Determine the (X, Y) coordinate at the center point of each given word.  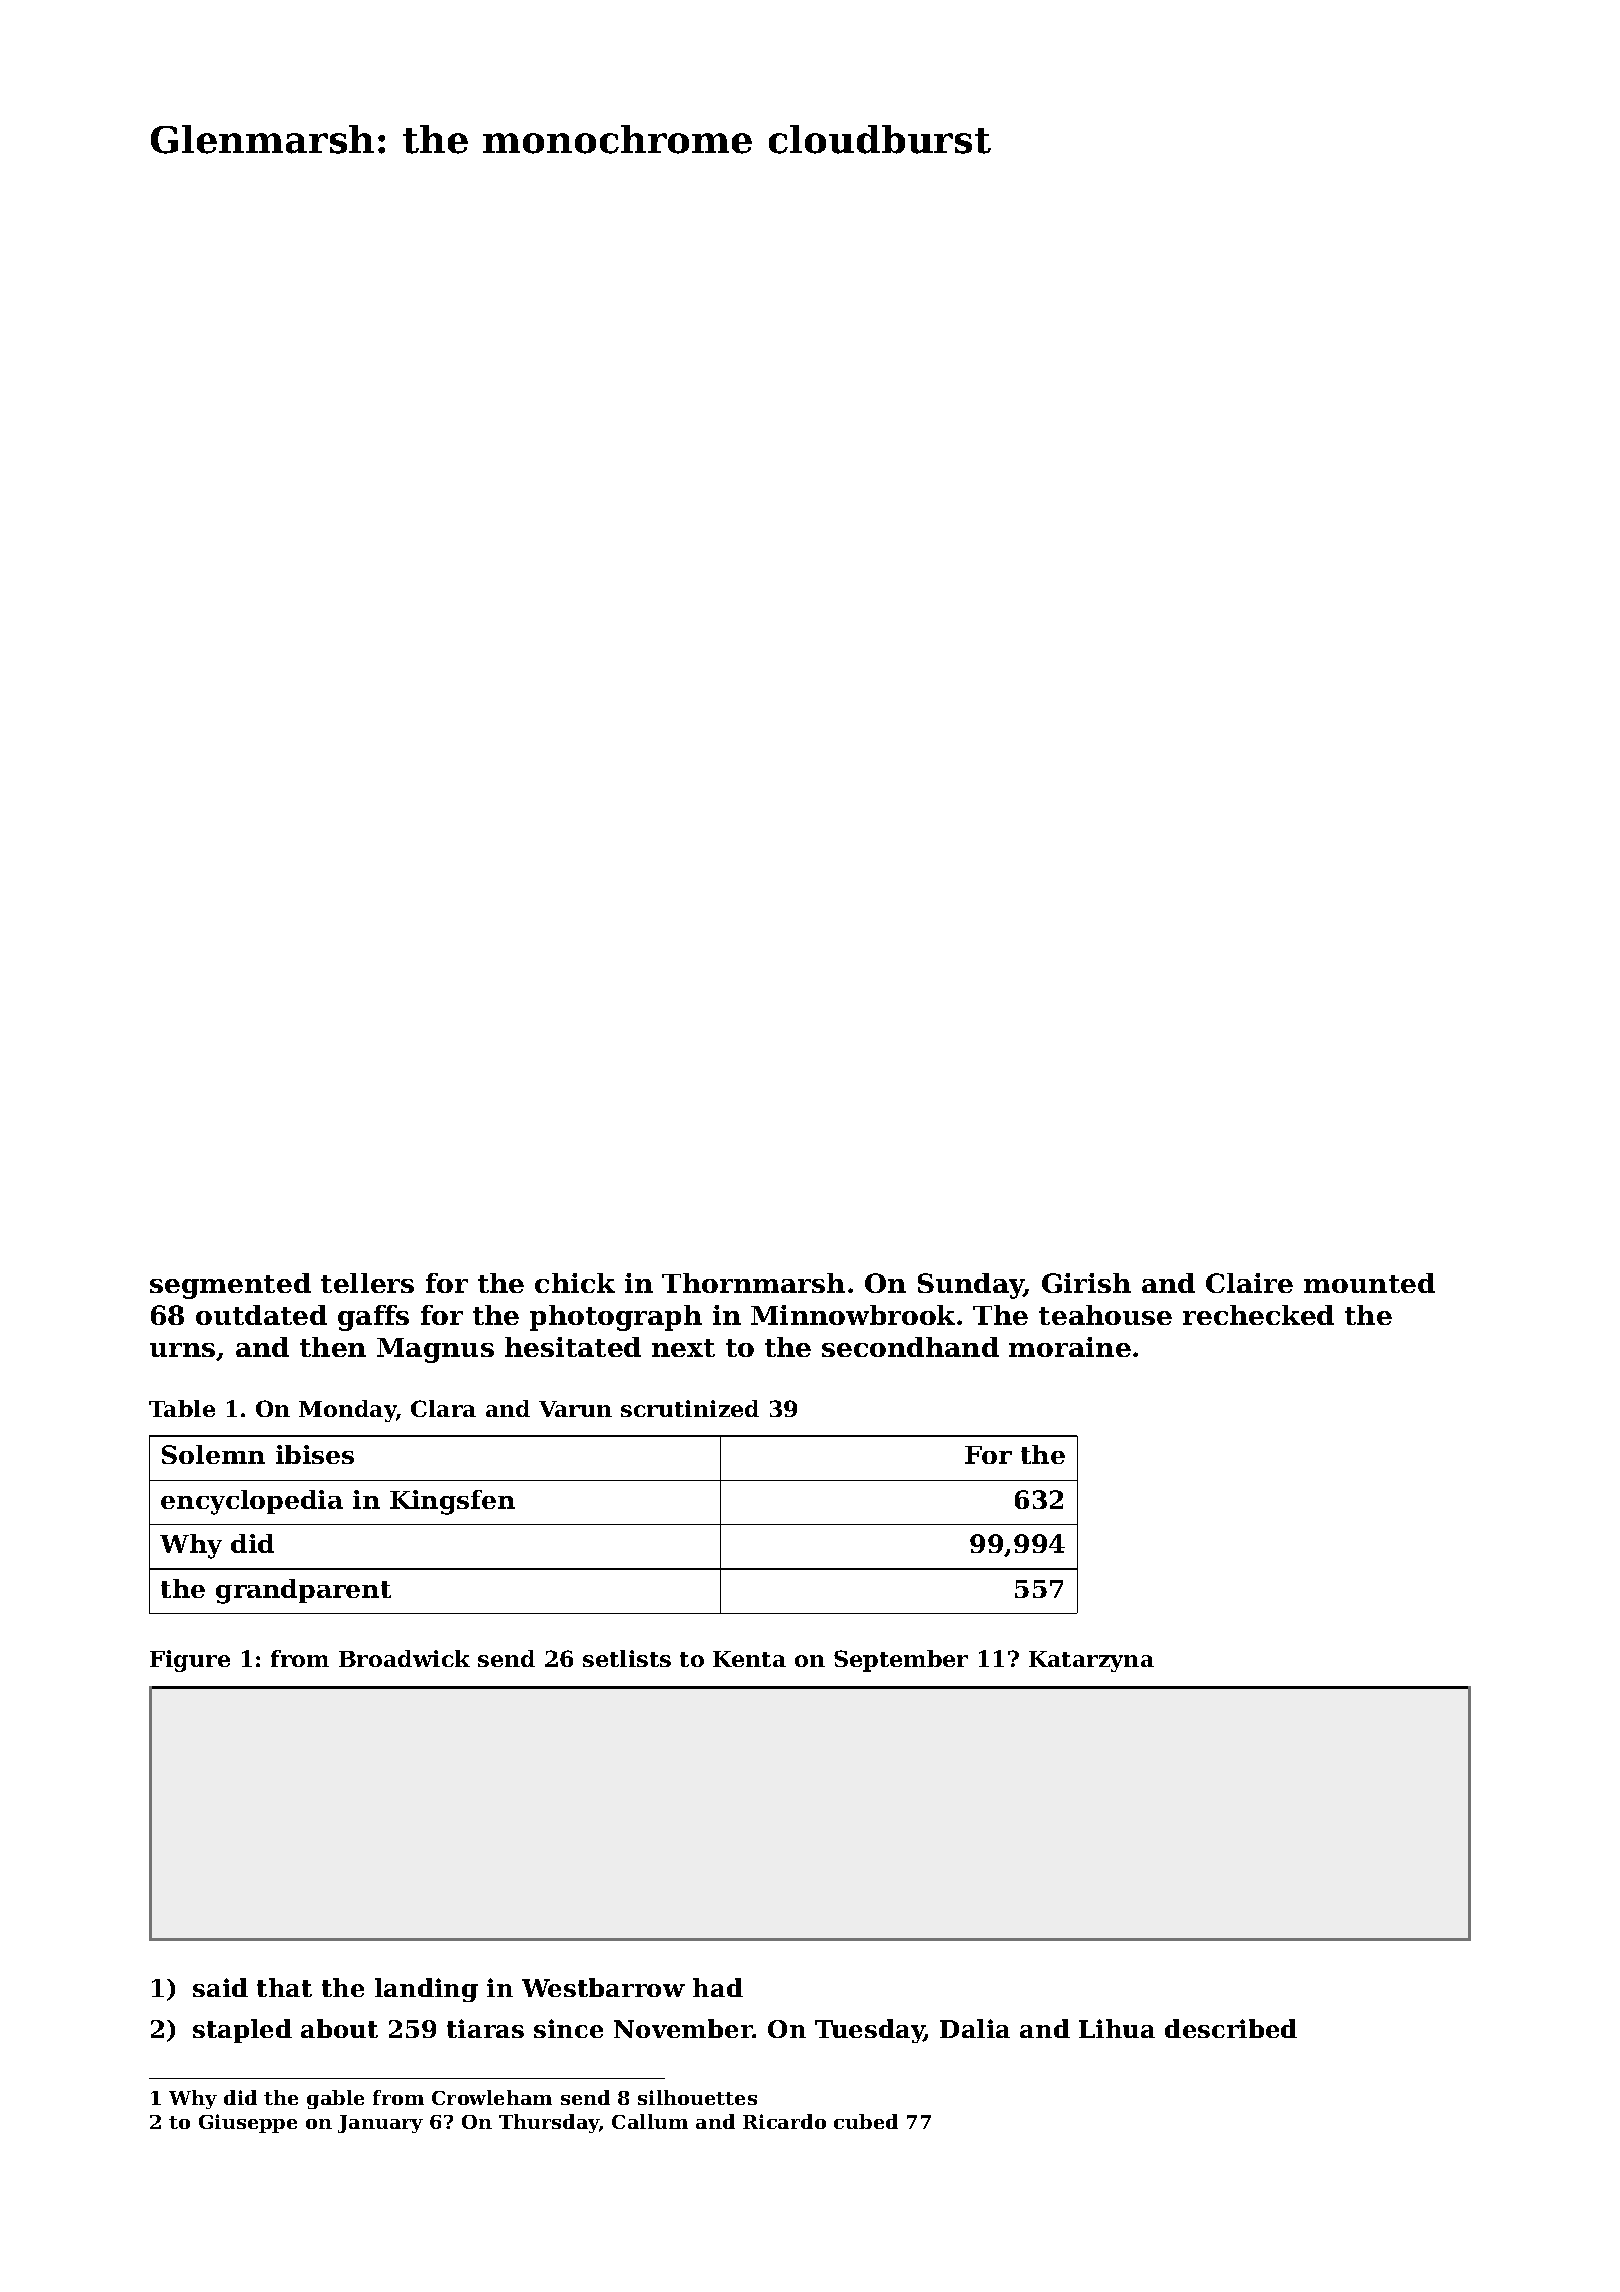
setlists (627, 1658)
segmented (230, 1286)
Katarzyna (1091, 1661)
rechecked (1258, 1315)
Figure (190, 1661)
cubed (866, 2121)
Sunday (971, 1286)
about (339, 2028)
